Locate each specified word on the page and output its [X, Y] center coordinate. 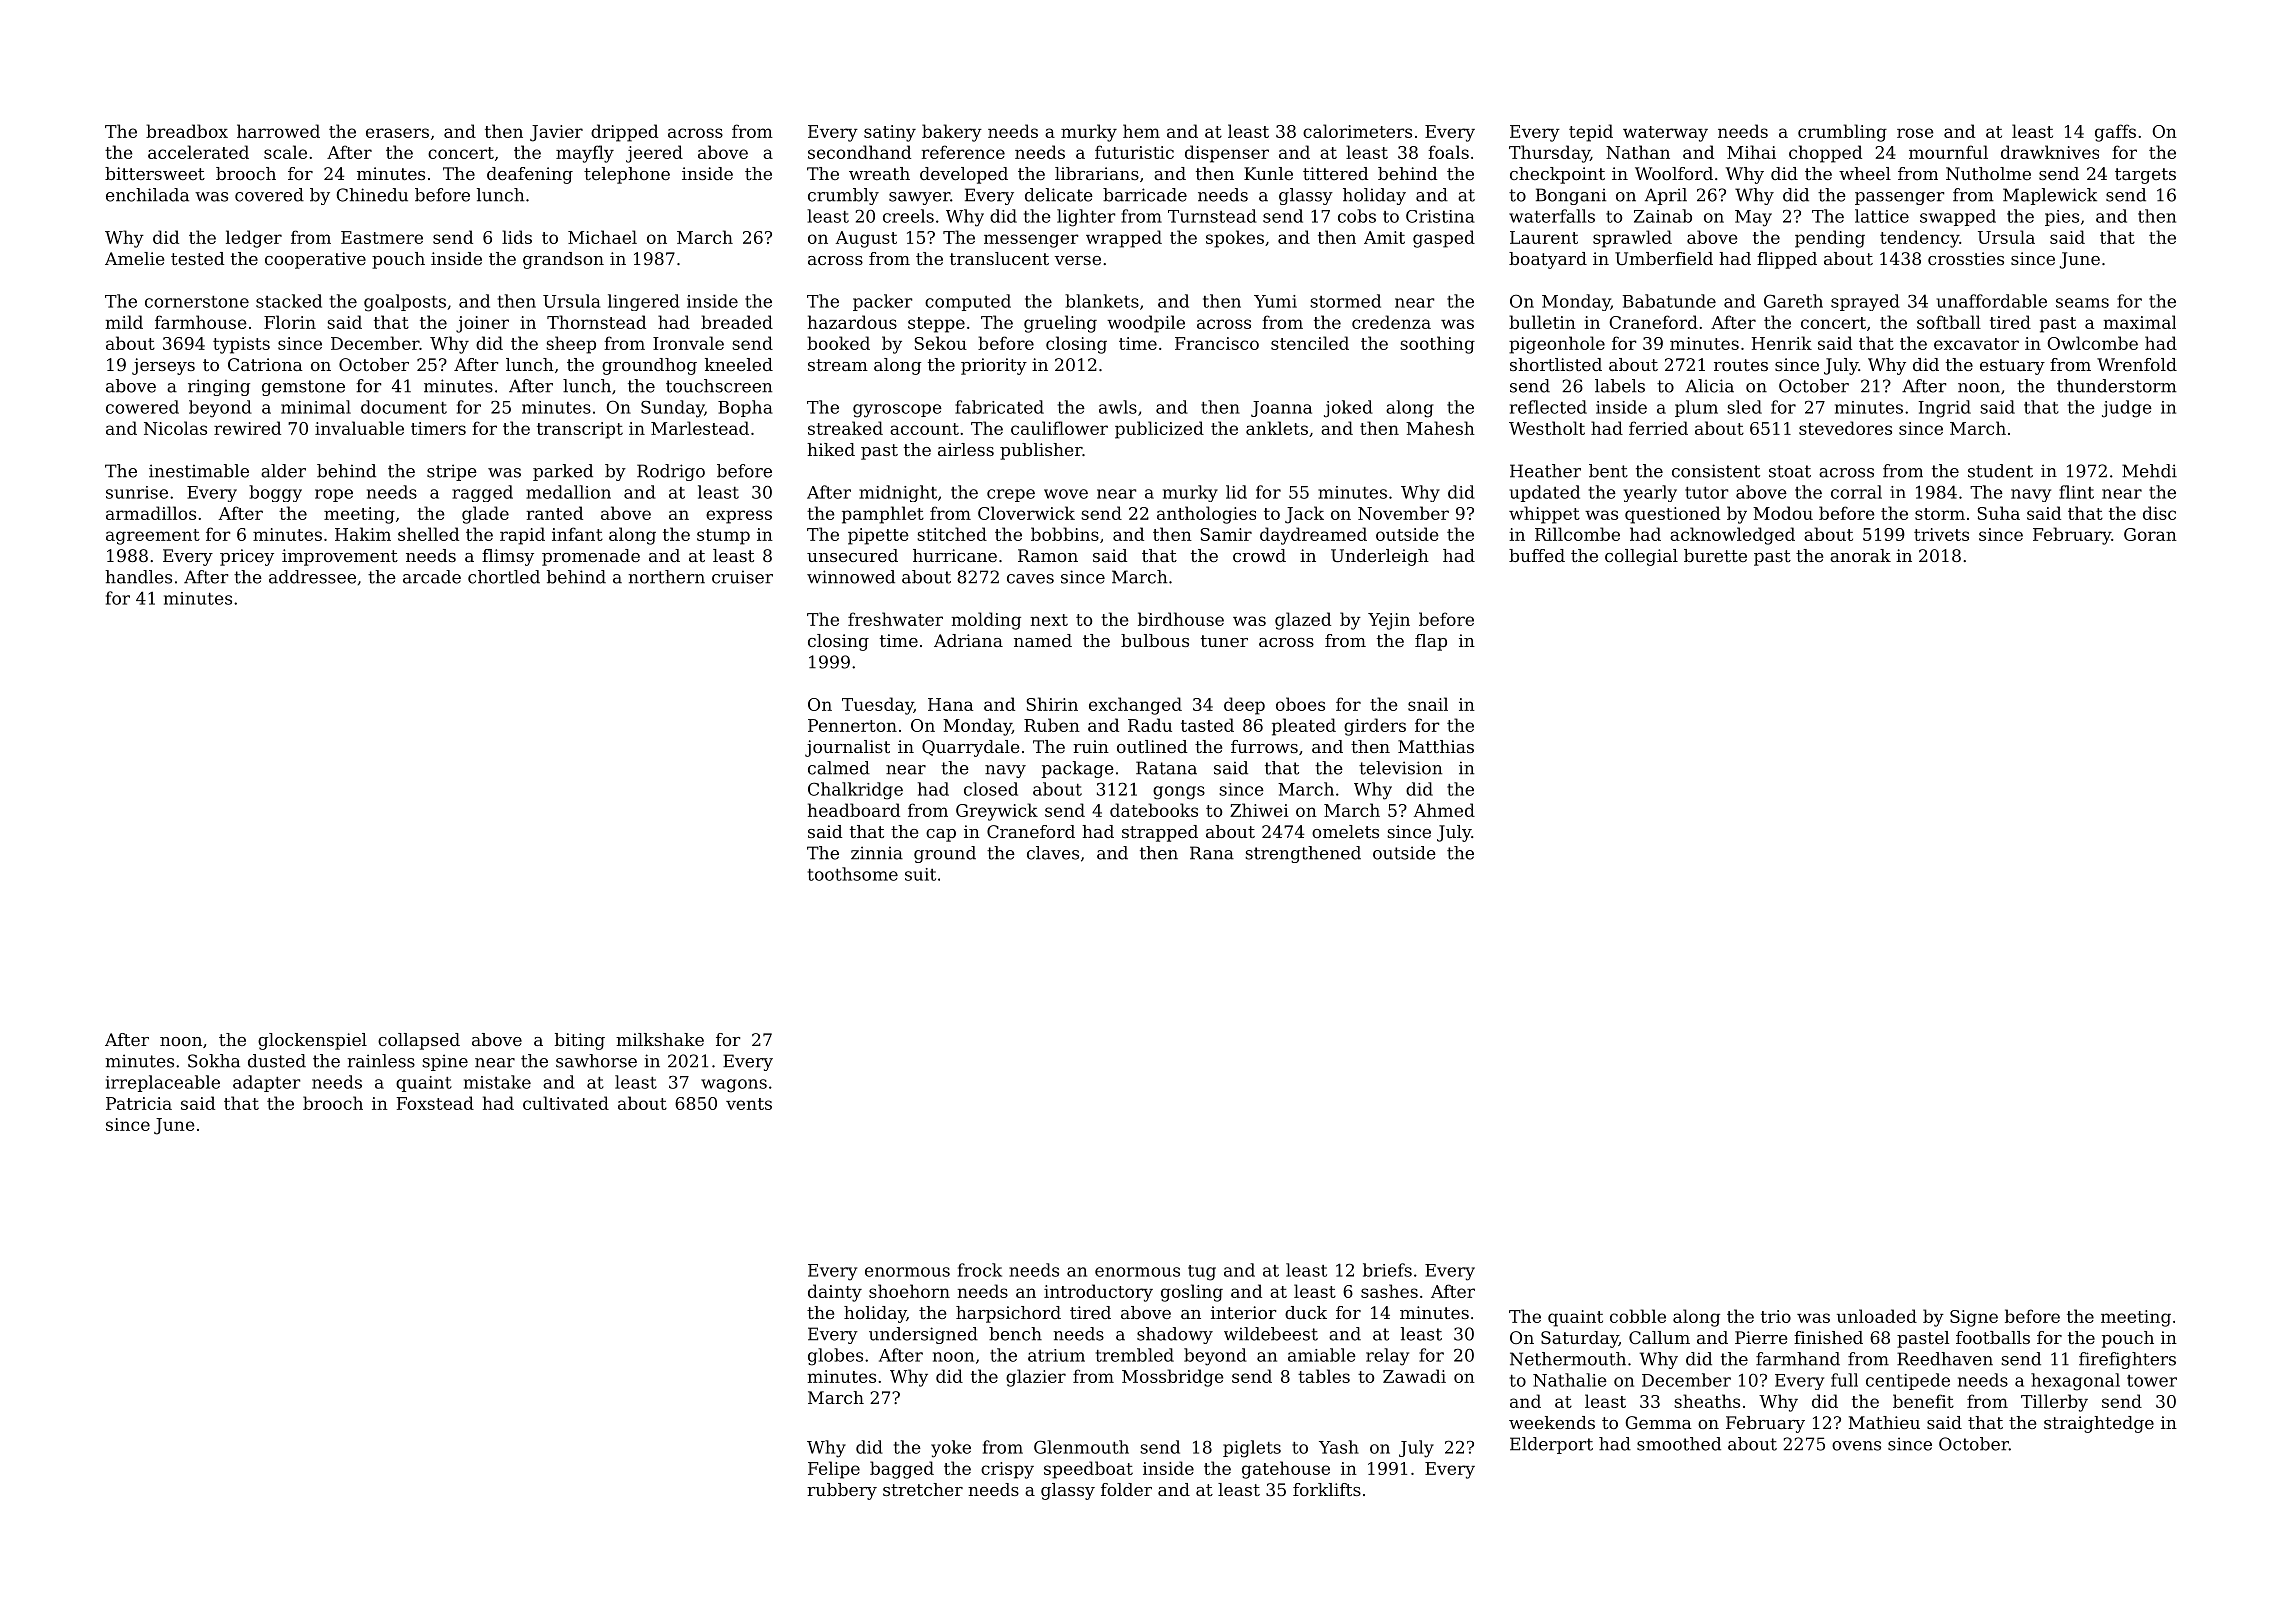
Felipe [834, 1470]
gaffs [2115, 133]
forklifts [1327, 1489]
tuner [1224, 641]
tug [1202, 1273]
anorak [1860, 555]
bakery [952, 133]
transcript [580, 430]
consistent [1716, 471]
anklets [1277, 428]
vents [749, 1104]
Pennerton [852, 725]
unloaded [1877, 1316]
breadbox [187, 131]
